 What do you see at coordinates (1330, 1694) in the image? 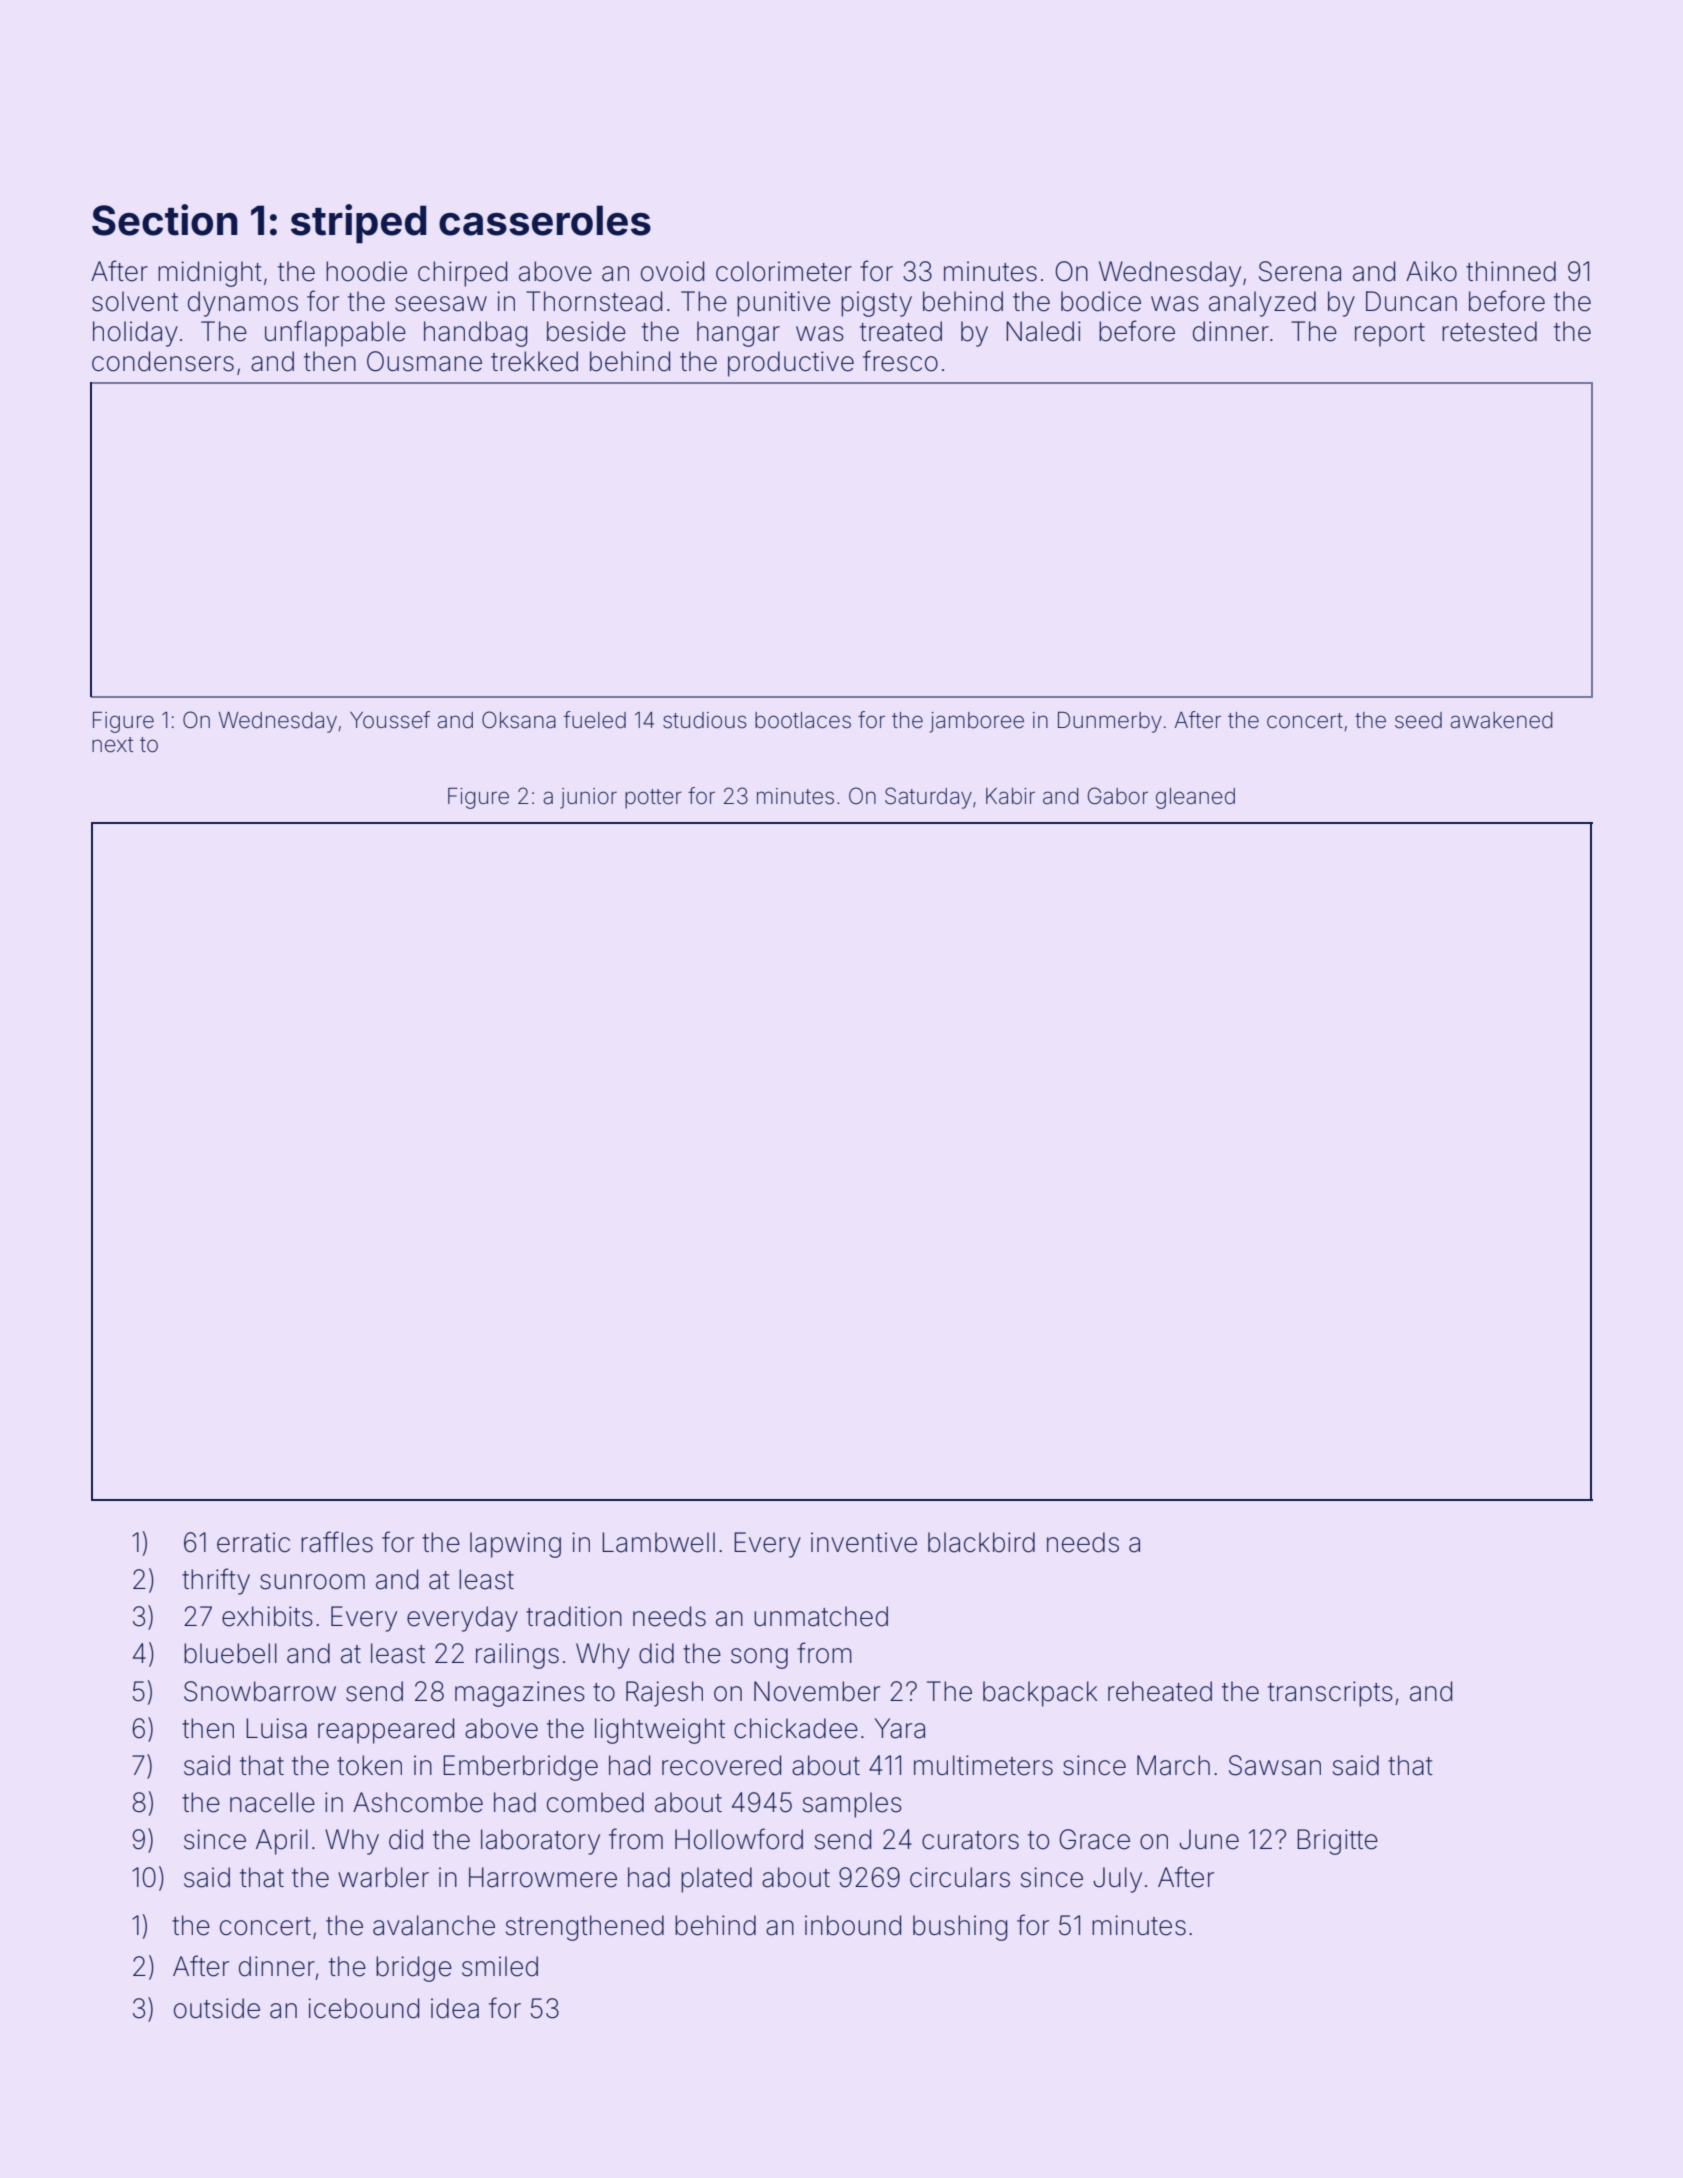
I see `transcripts` at bounding box center [1330, 1694].
